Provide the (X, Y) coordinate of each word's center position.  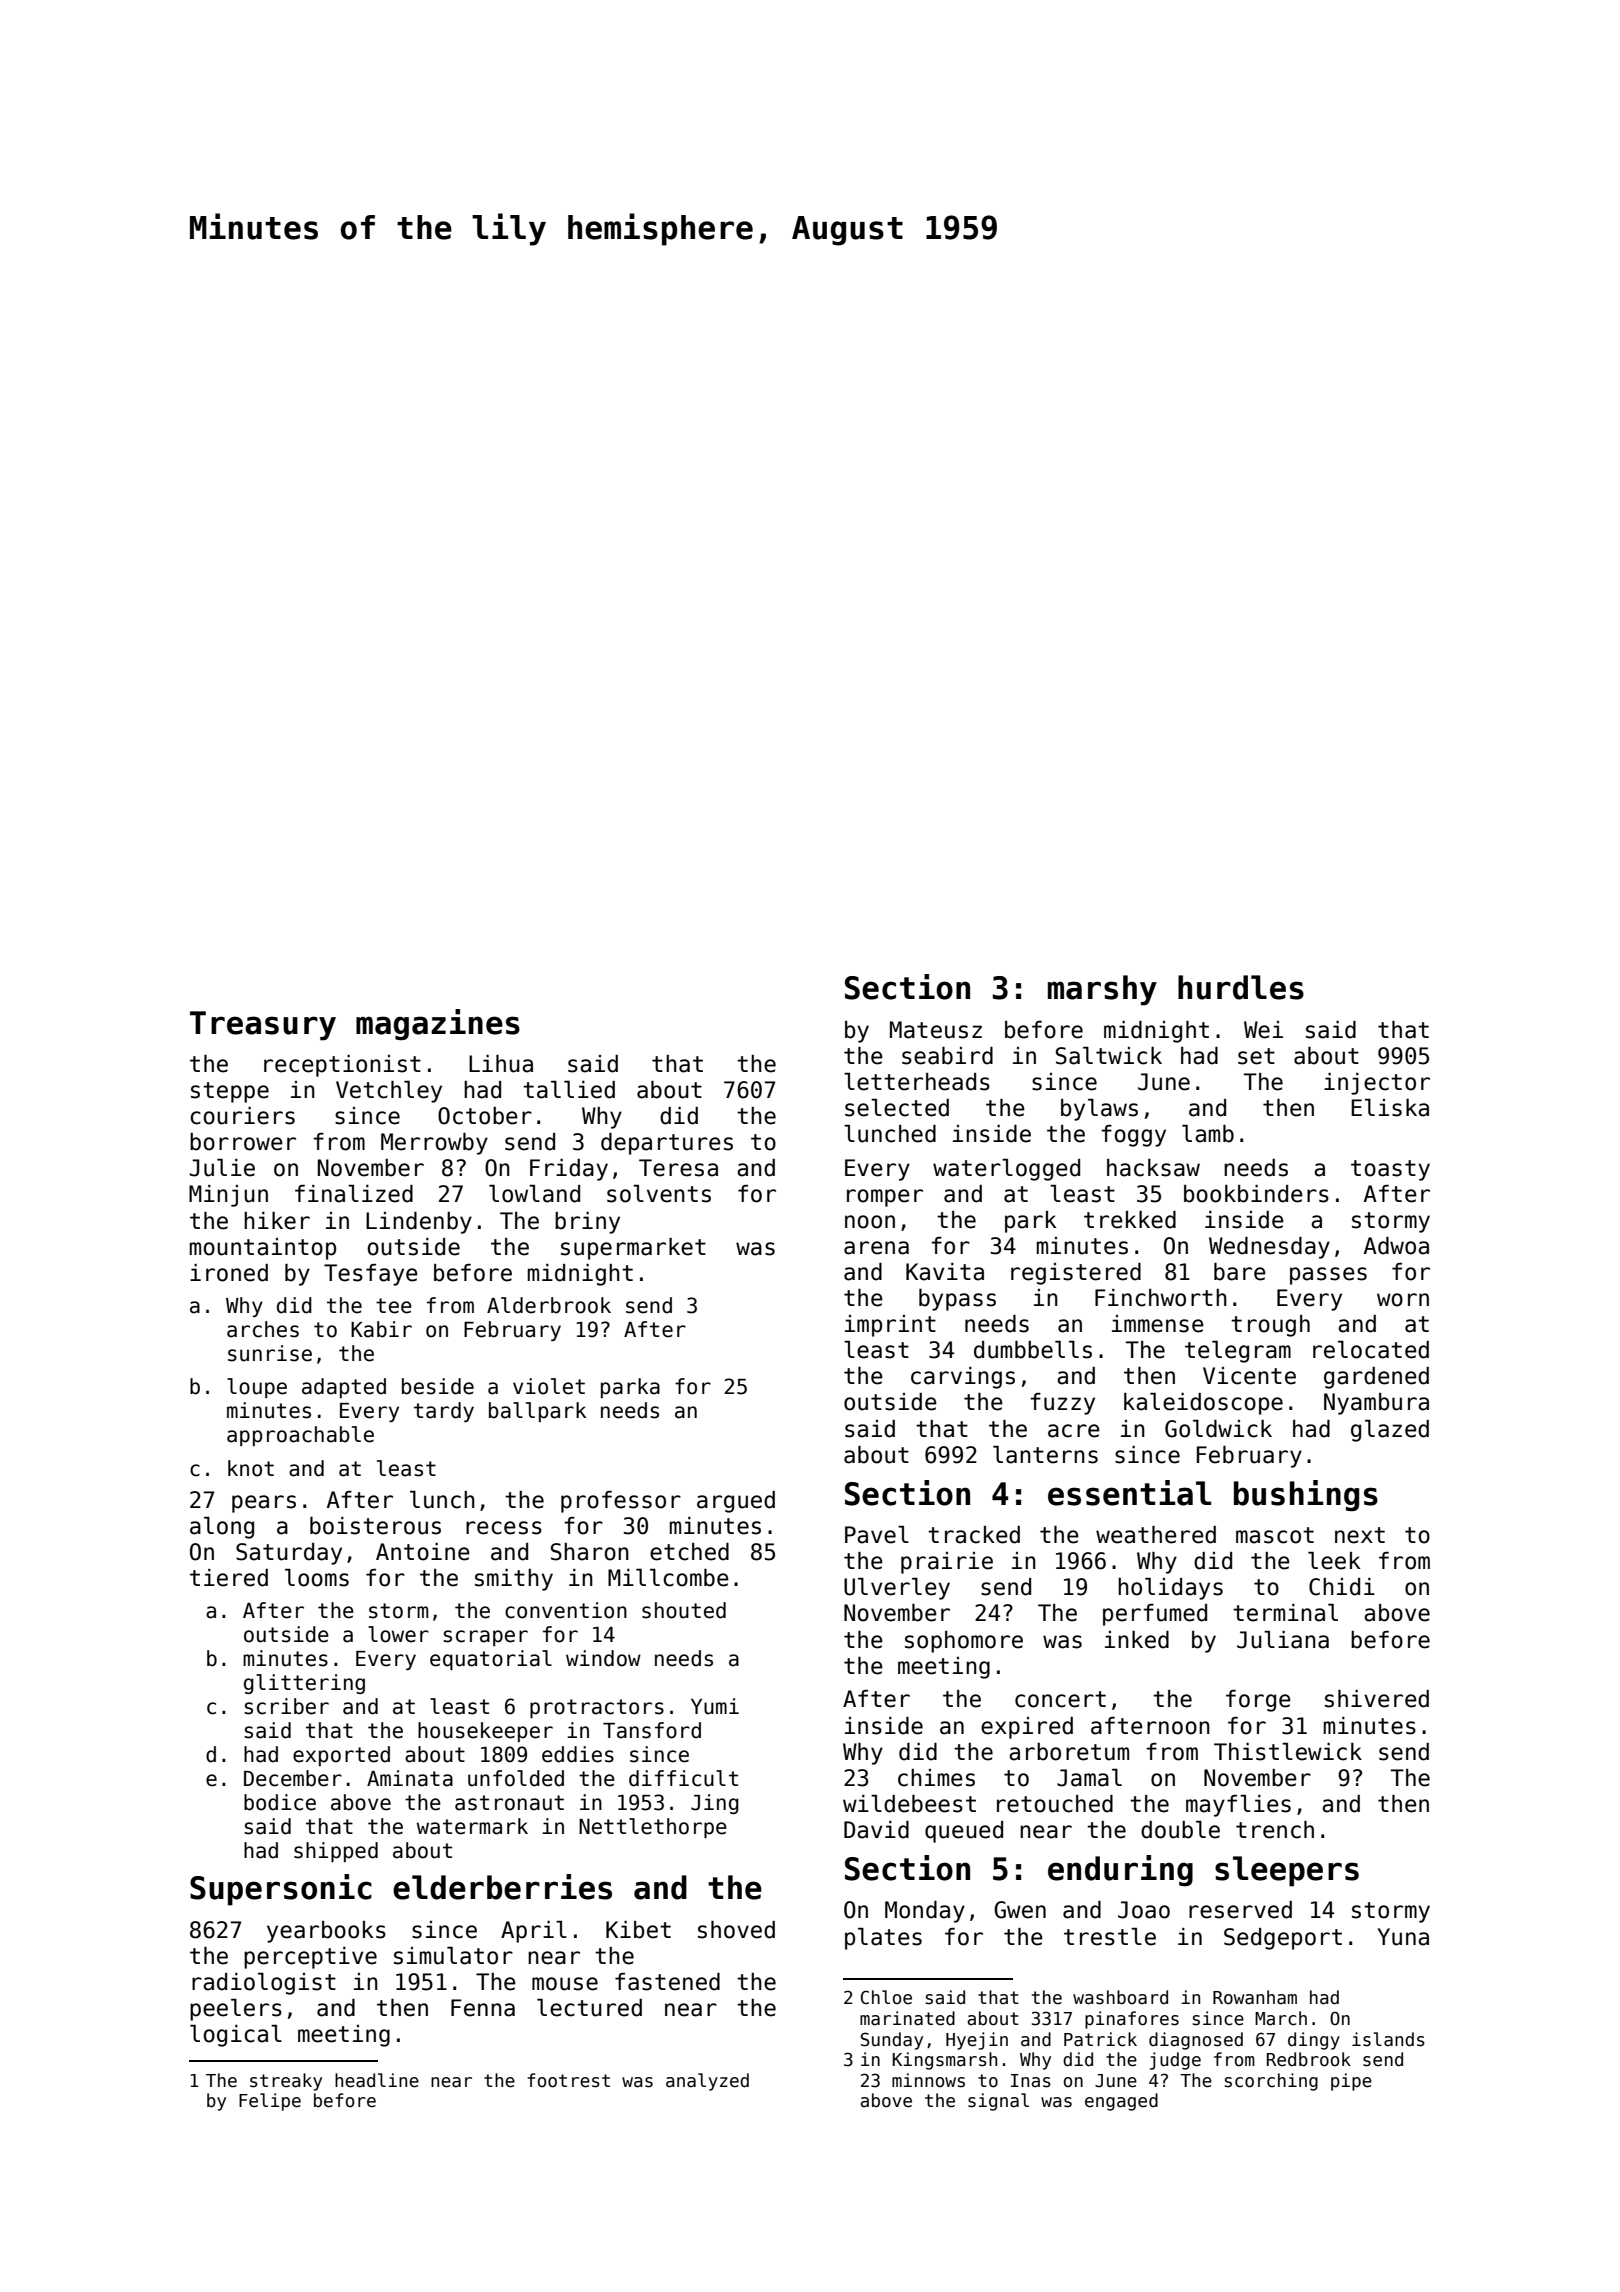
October (485, 1116)
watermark (472, 1826)
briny (587, 1223)
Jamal (1089, 1778)
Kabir (381, 1329)
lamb (1208, 1134)
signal (998, 2102)
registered (1076, 1274)
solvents (659, 1194)
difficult (683, 1778)
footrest (568, 2080)
